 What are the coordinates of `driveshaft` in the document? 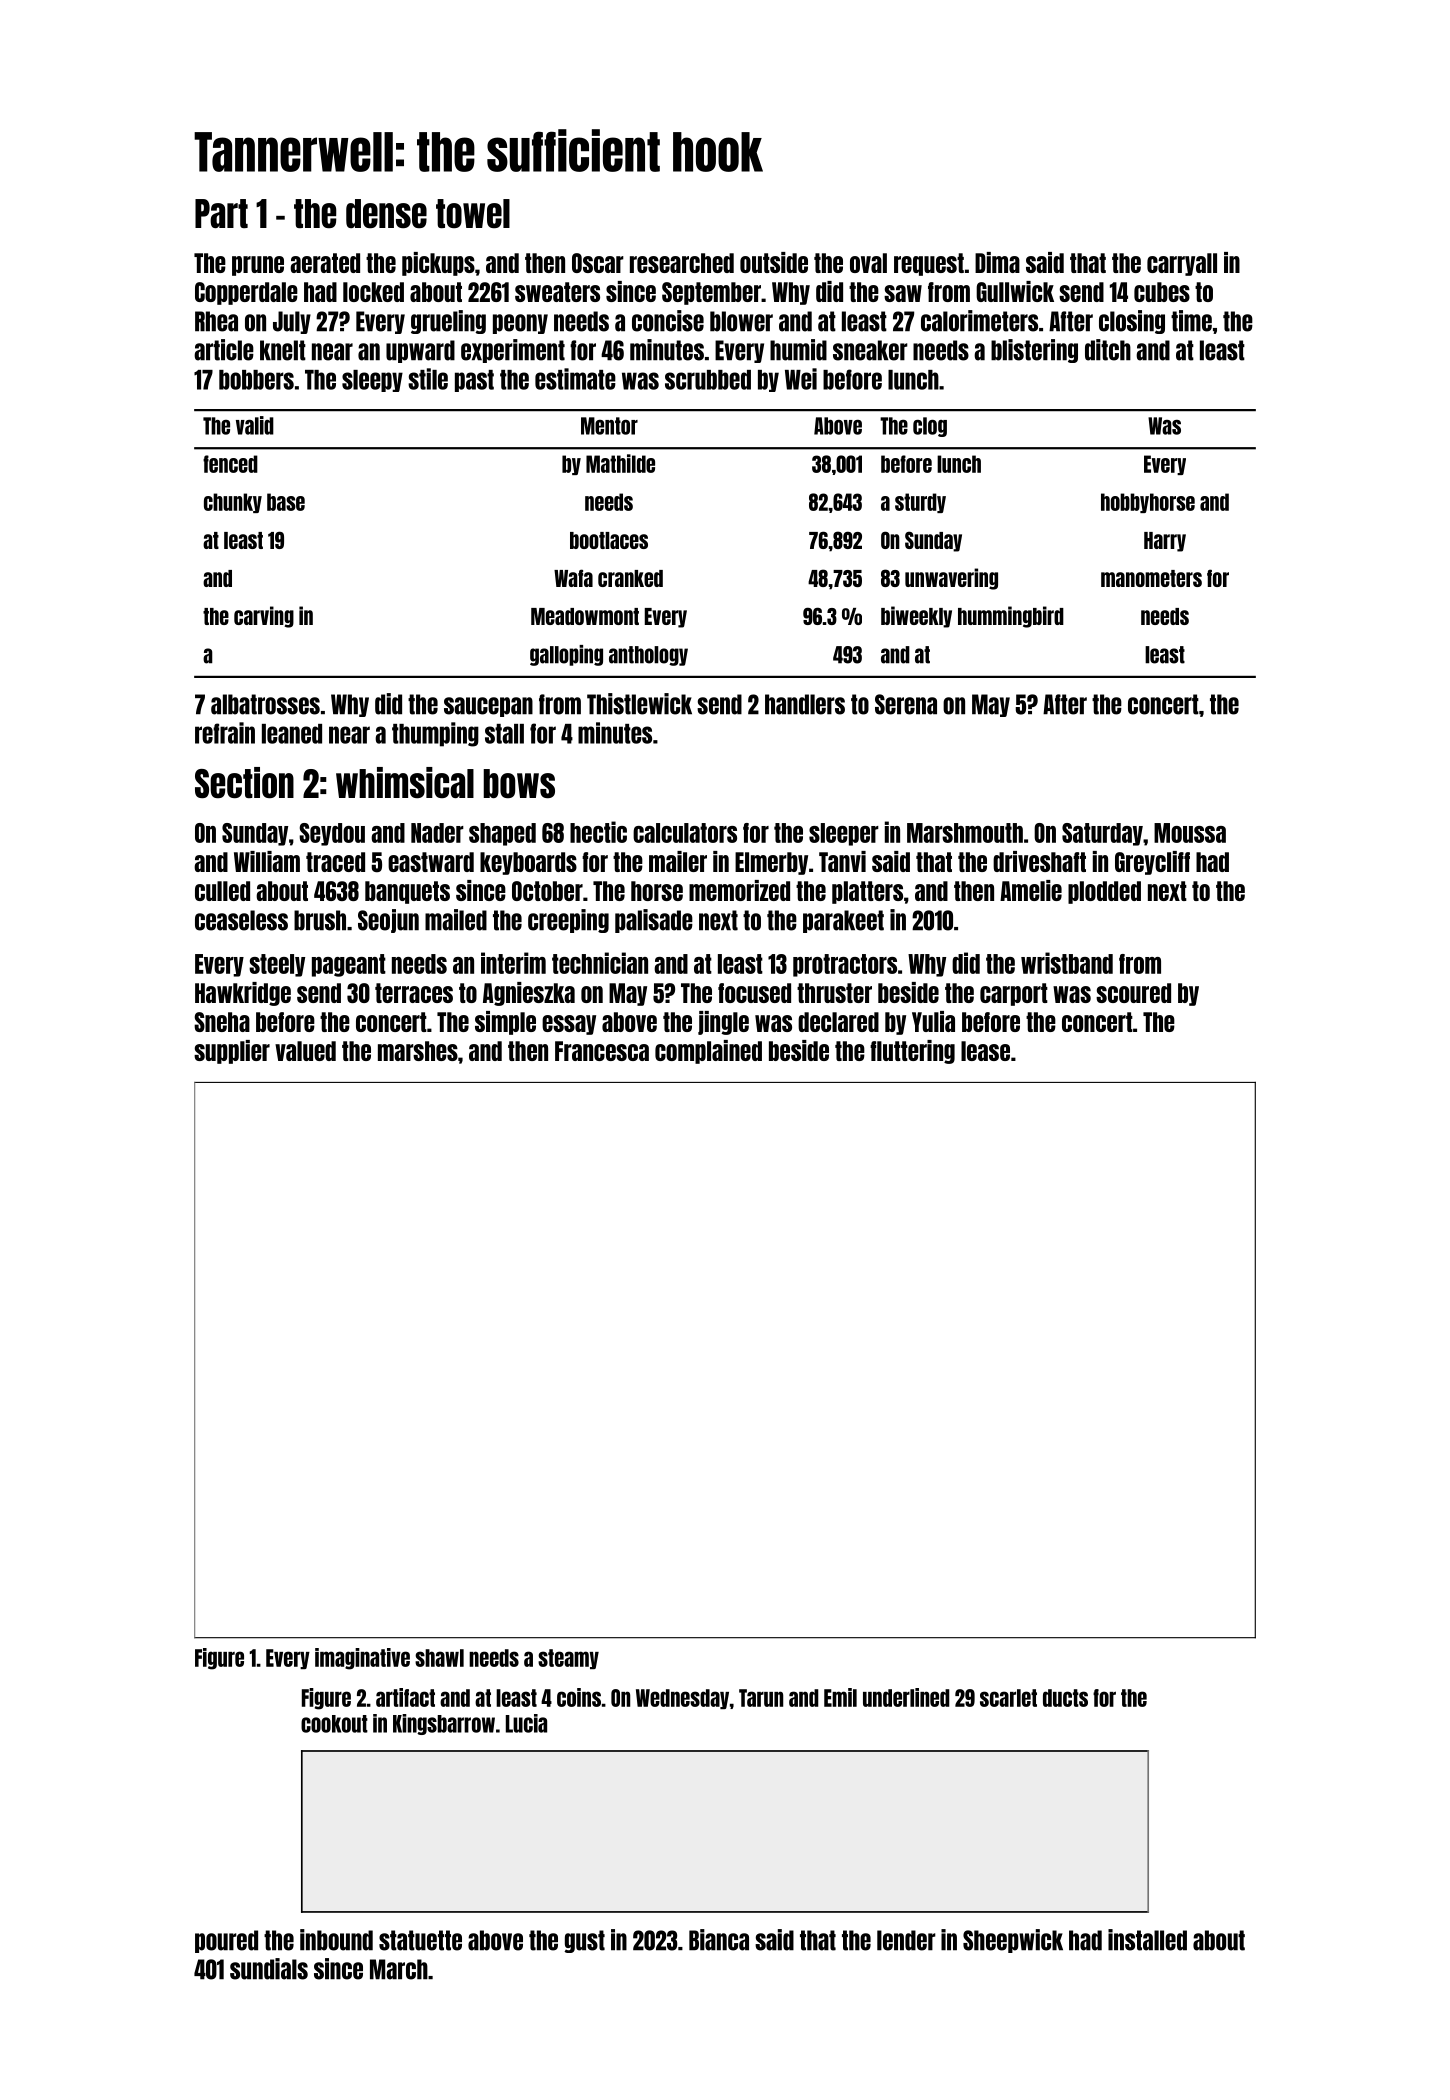 It's located at (1039, 861).
